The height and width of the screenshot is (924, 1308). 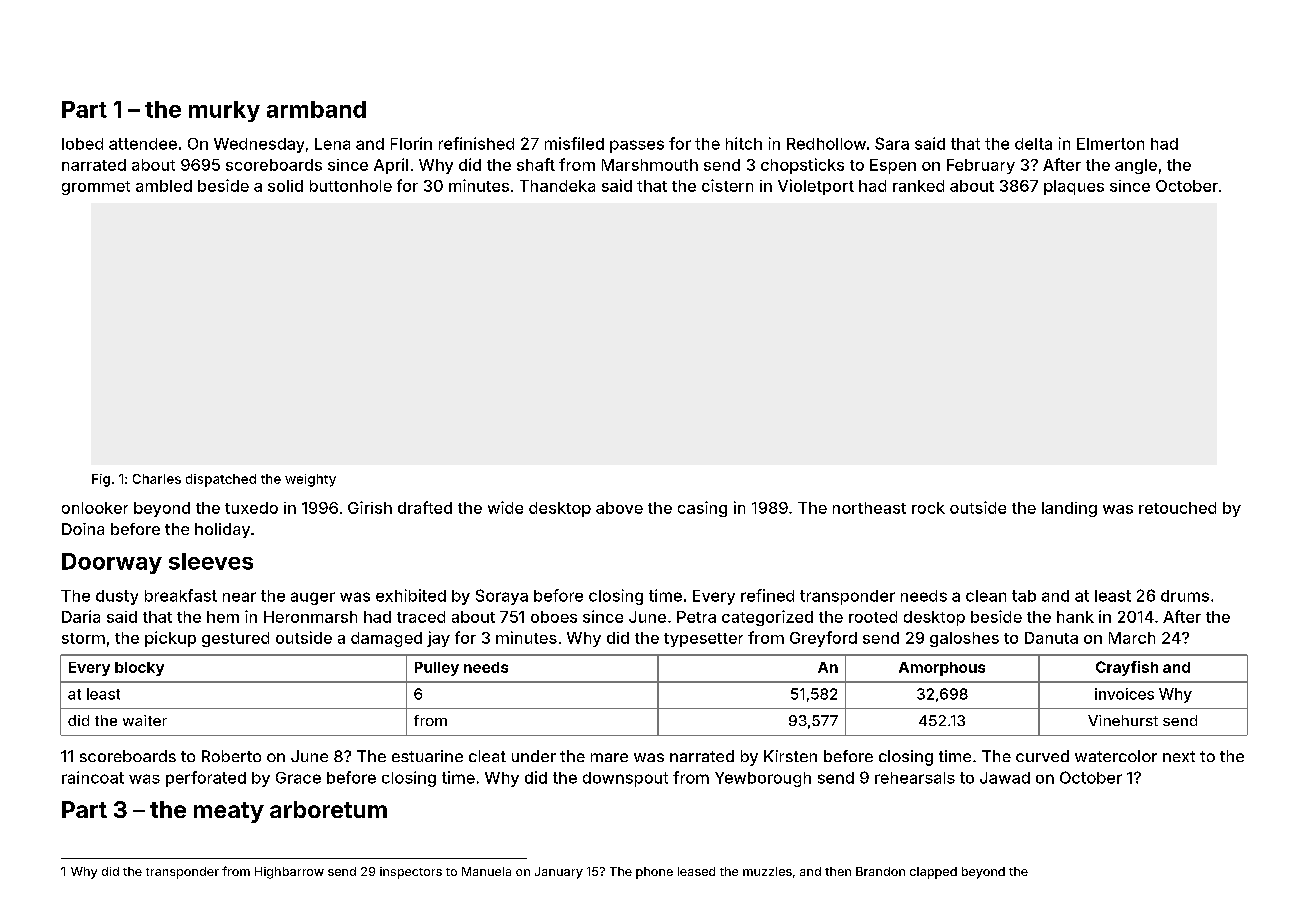 What do you see at coordinates (823, 639) in the screenshot?
I see `Greyford` at bounding box center [823, 639].
